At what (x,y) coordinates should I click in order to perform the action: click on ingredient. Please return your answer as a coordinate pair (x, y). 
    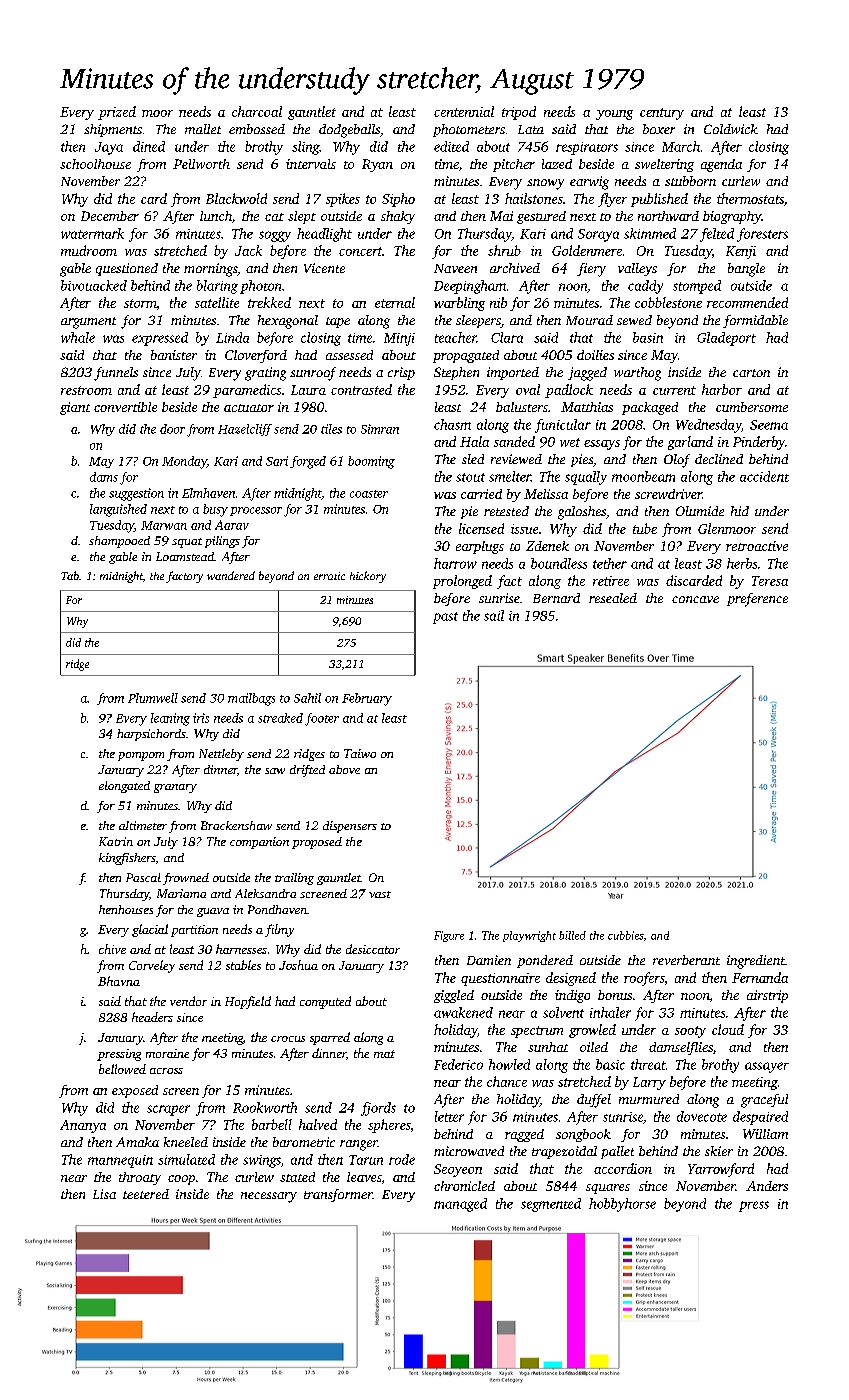
    Looking at the image, I should click on (756, 962).
